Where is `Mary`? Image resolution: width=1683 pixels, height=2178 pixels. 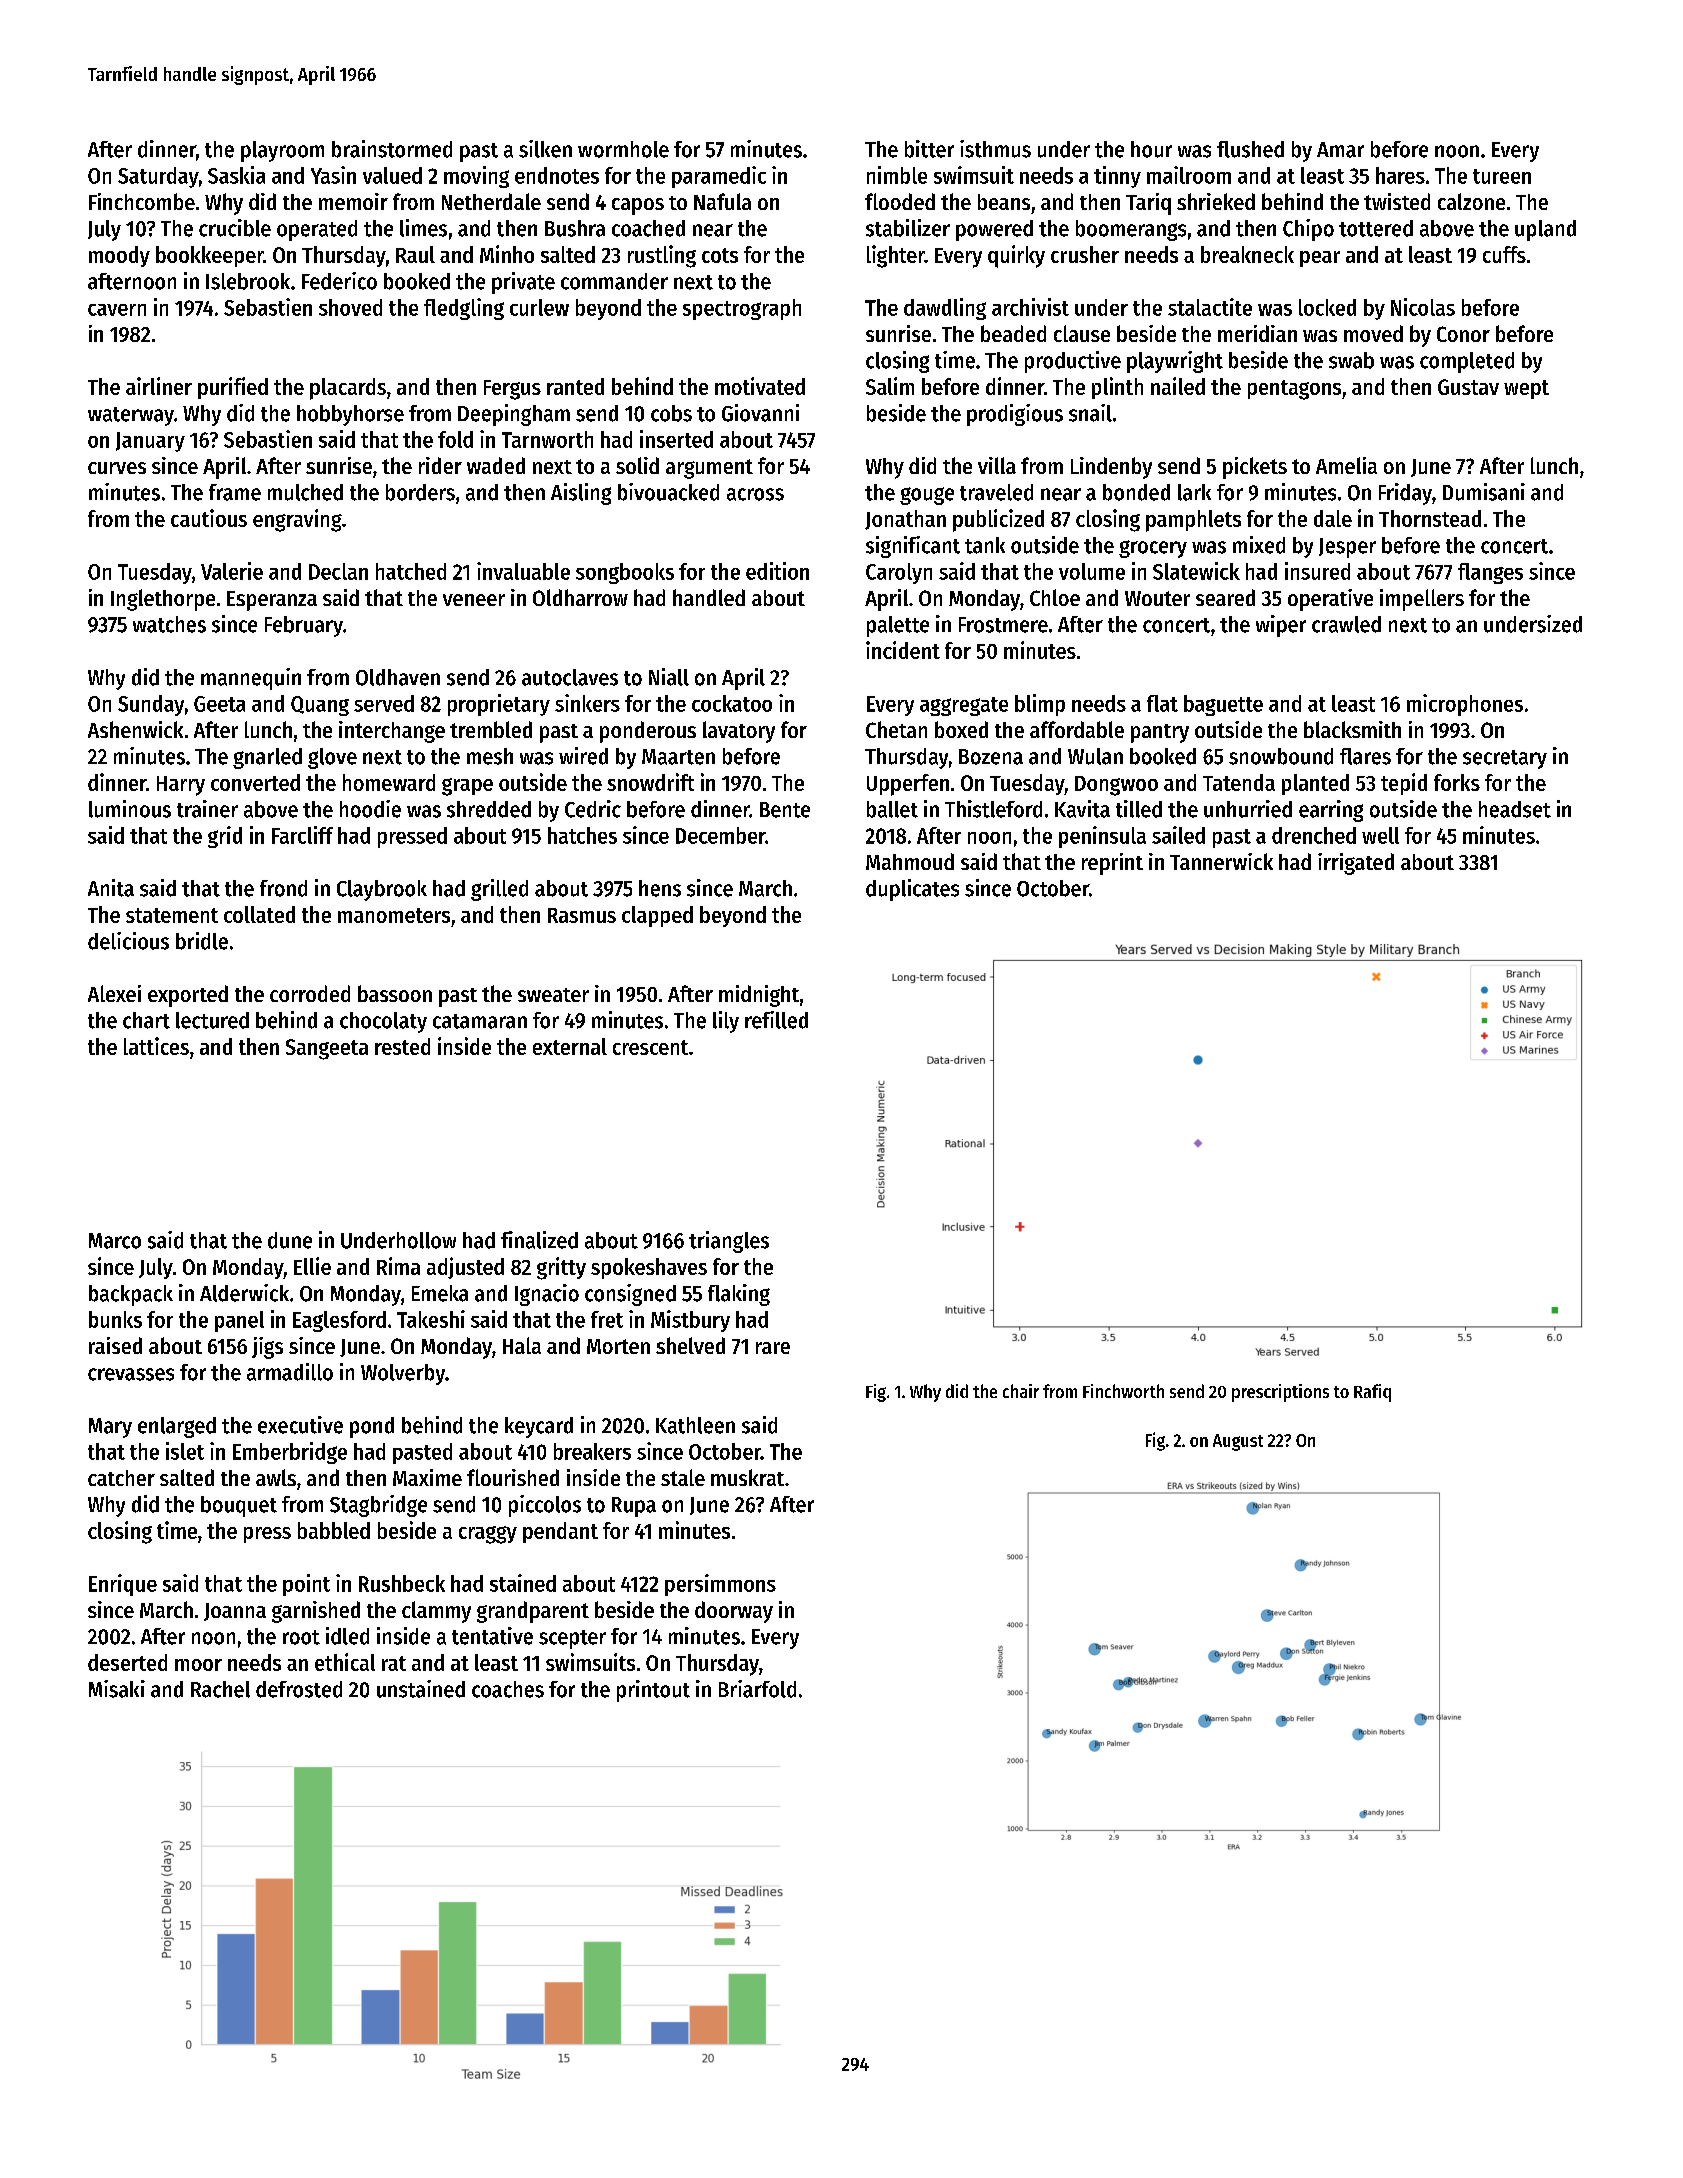 Mary is located at coordinates (110, 1428).
